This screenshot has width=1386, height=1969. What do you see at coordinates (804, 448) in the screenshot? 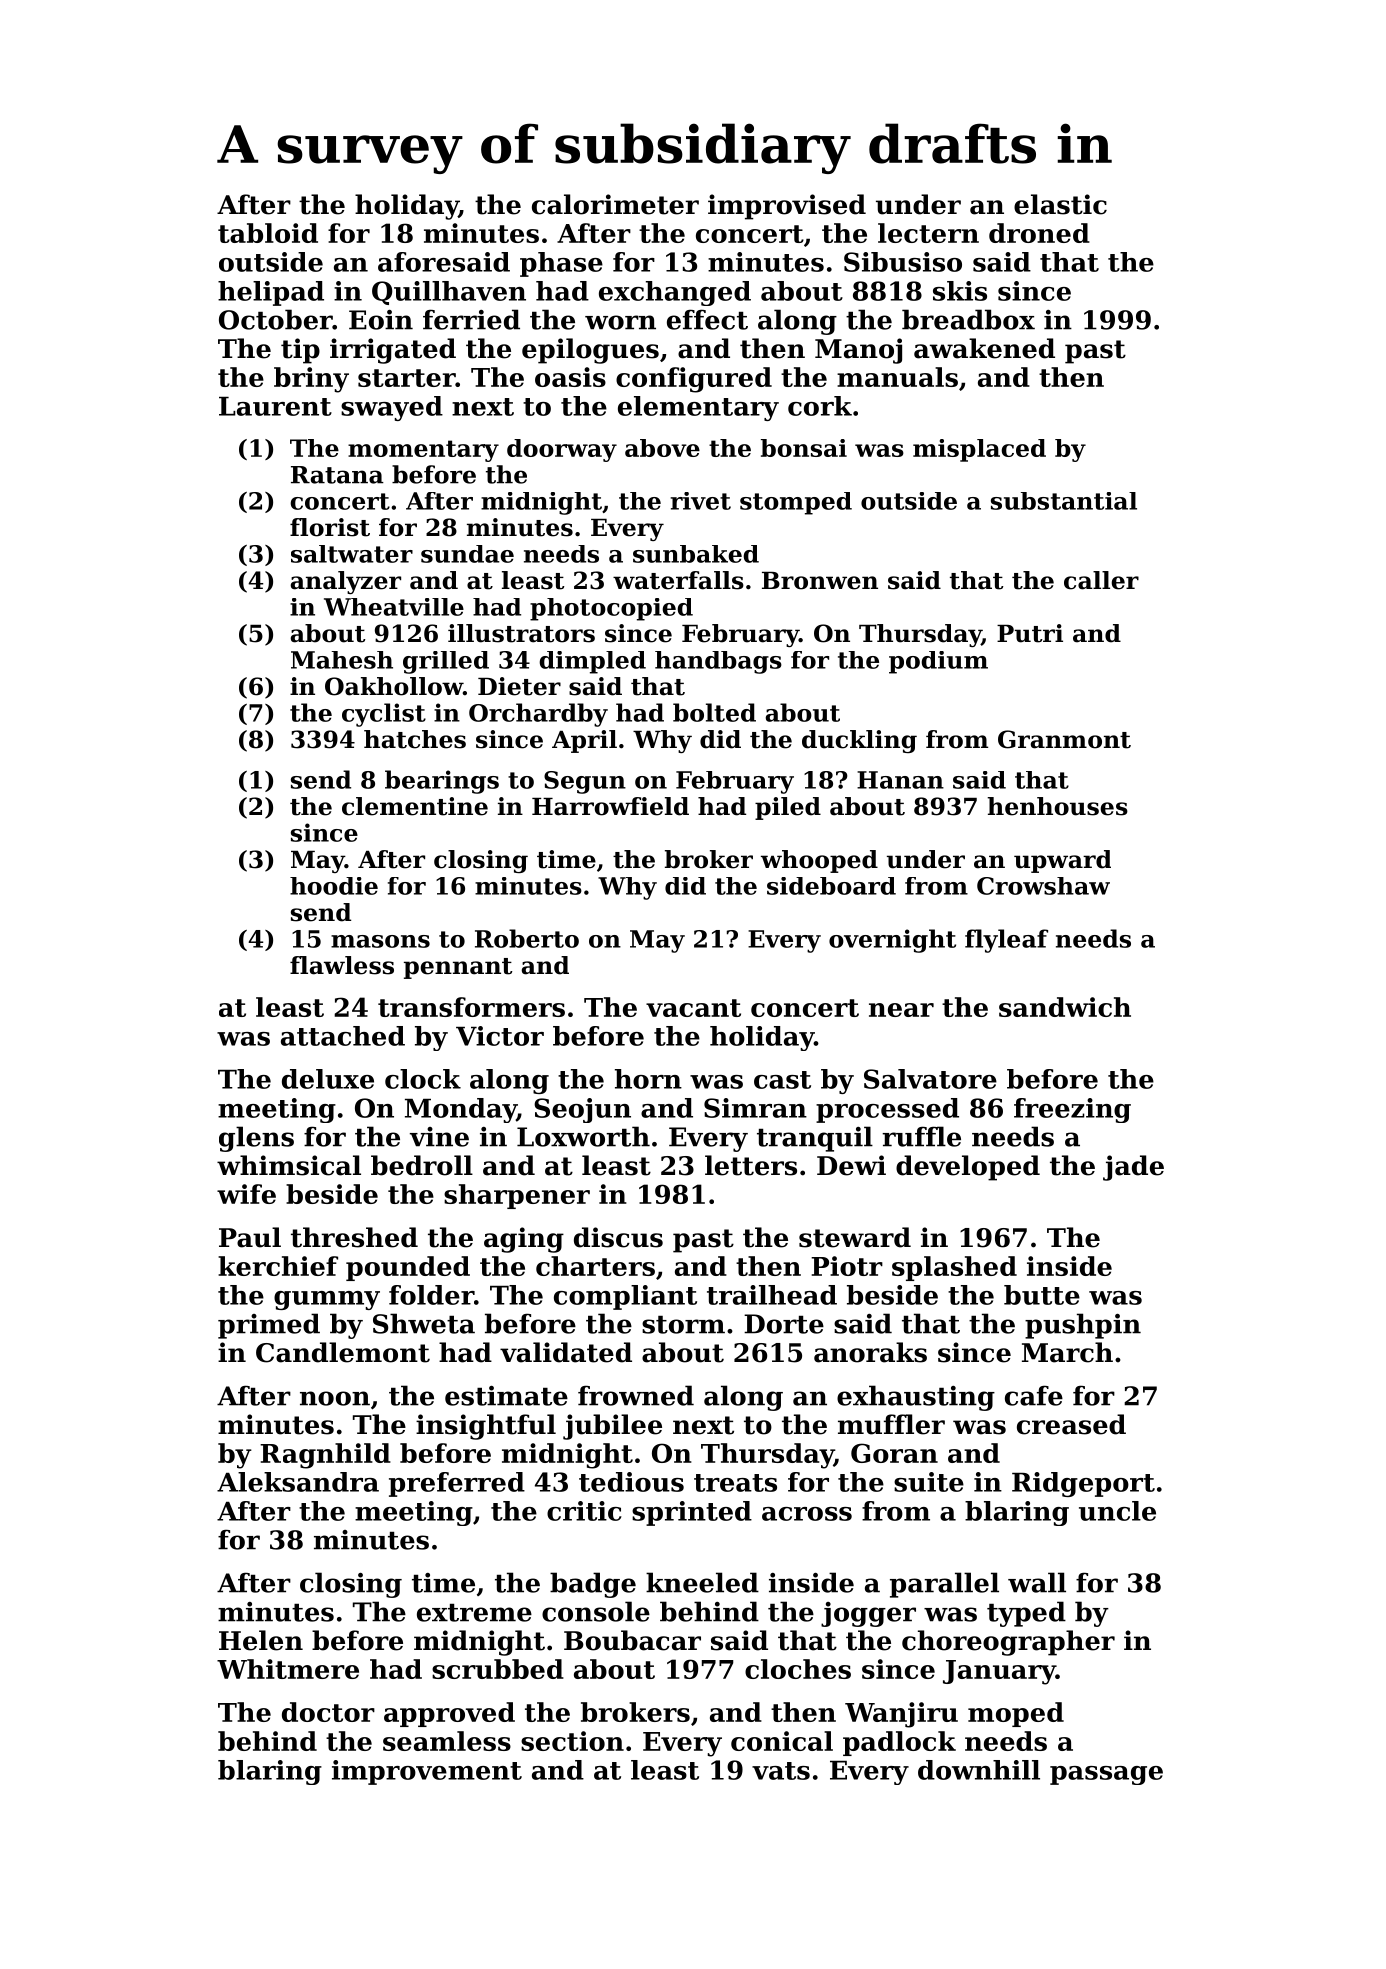
I see `bonsai` at bounding box center [804, 448].
